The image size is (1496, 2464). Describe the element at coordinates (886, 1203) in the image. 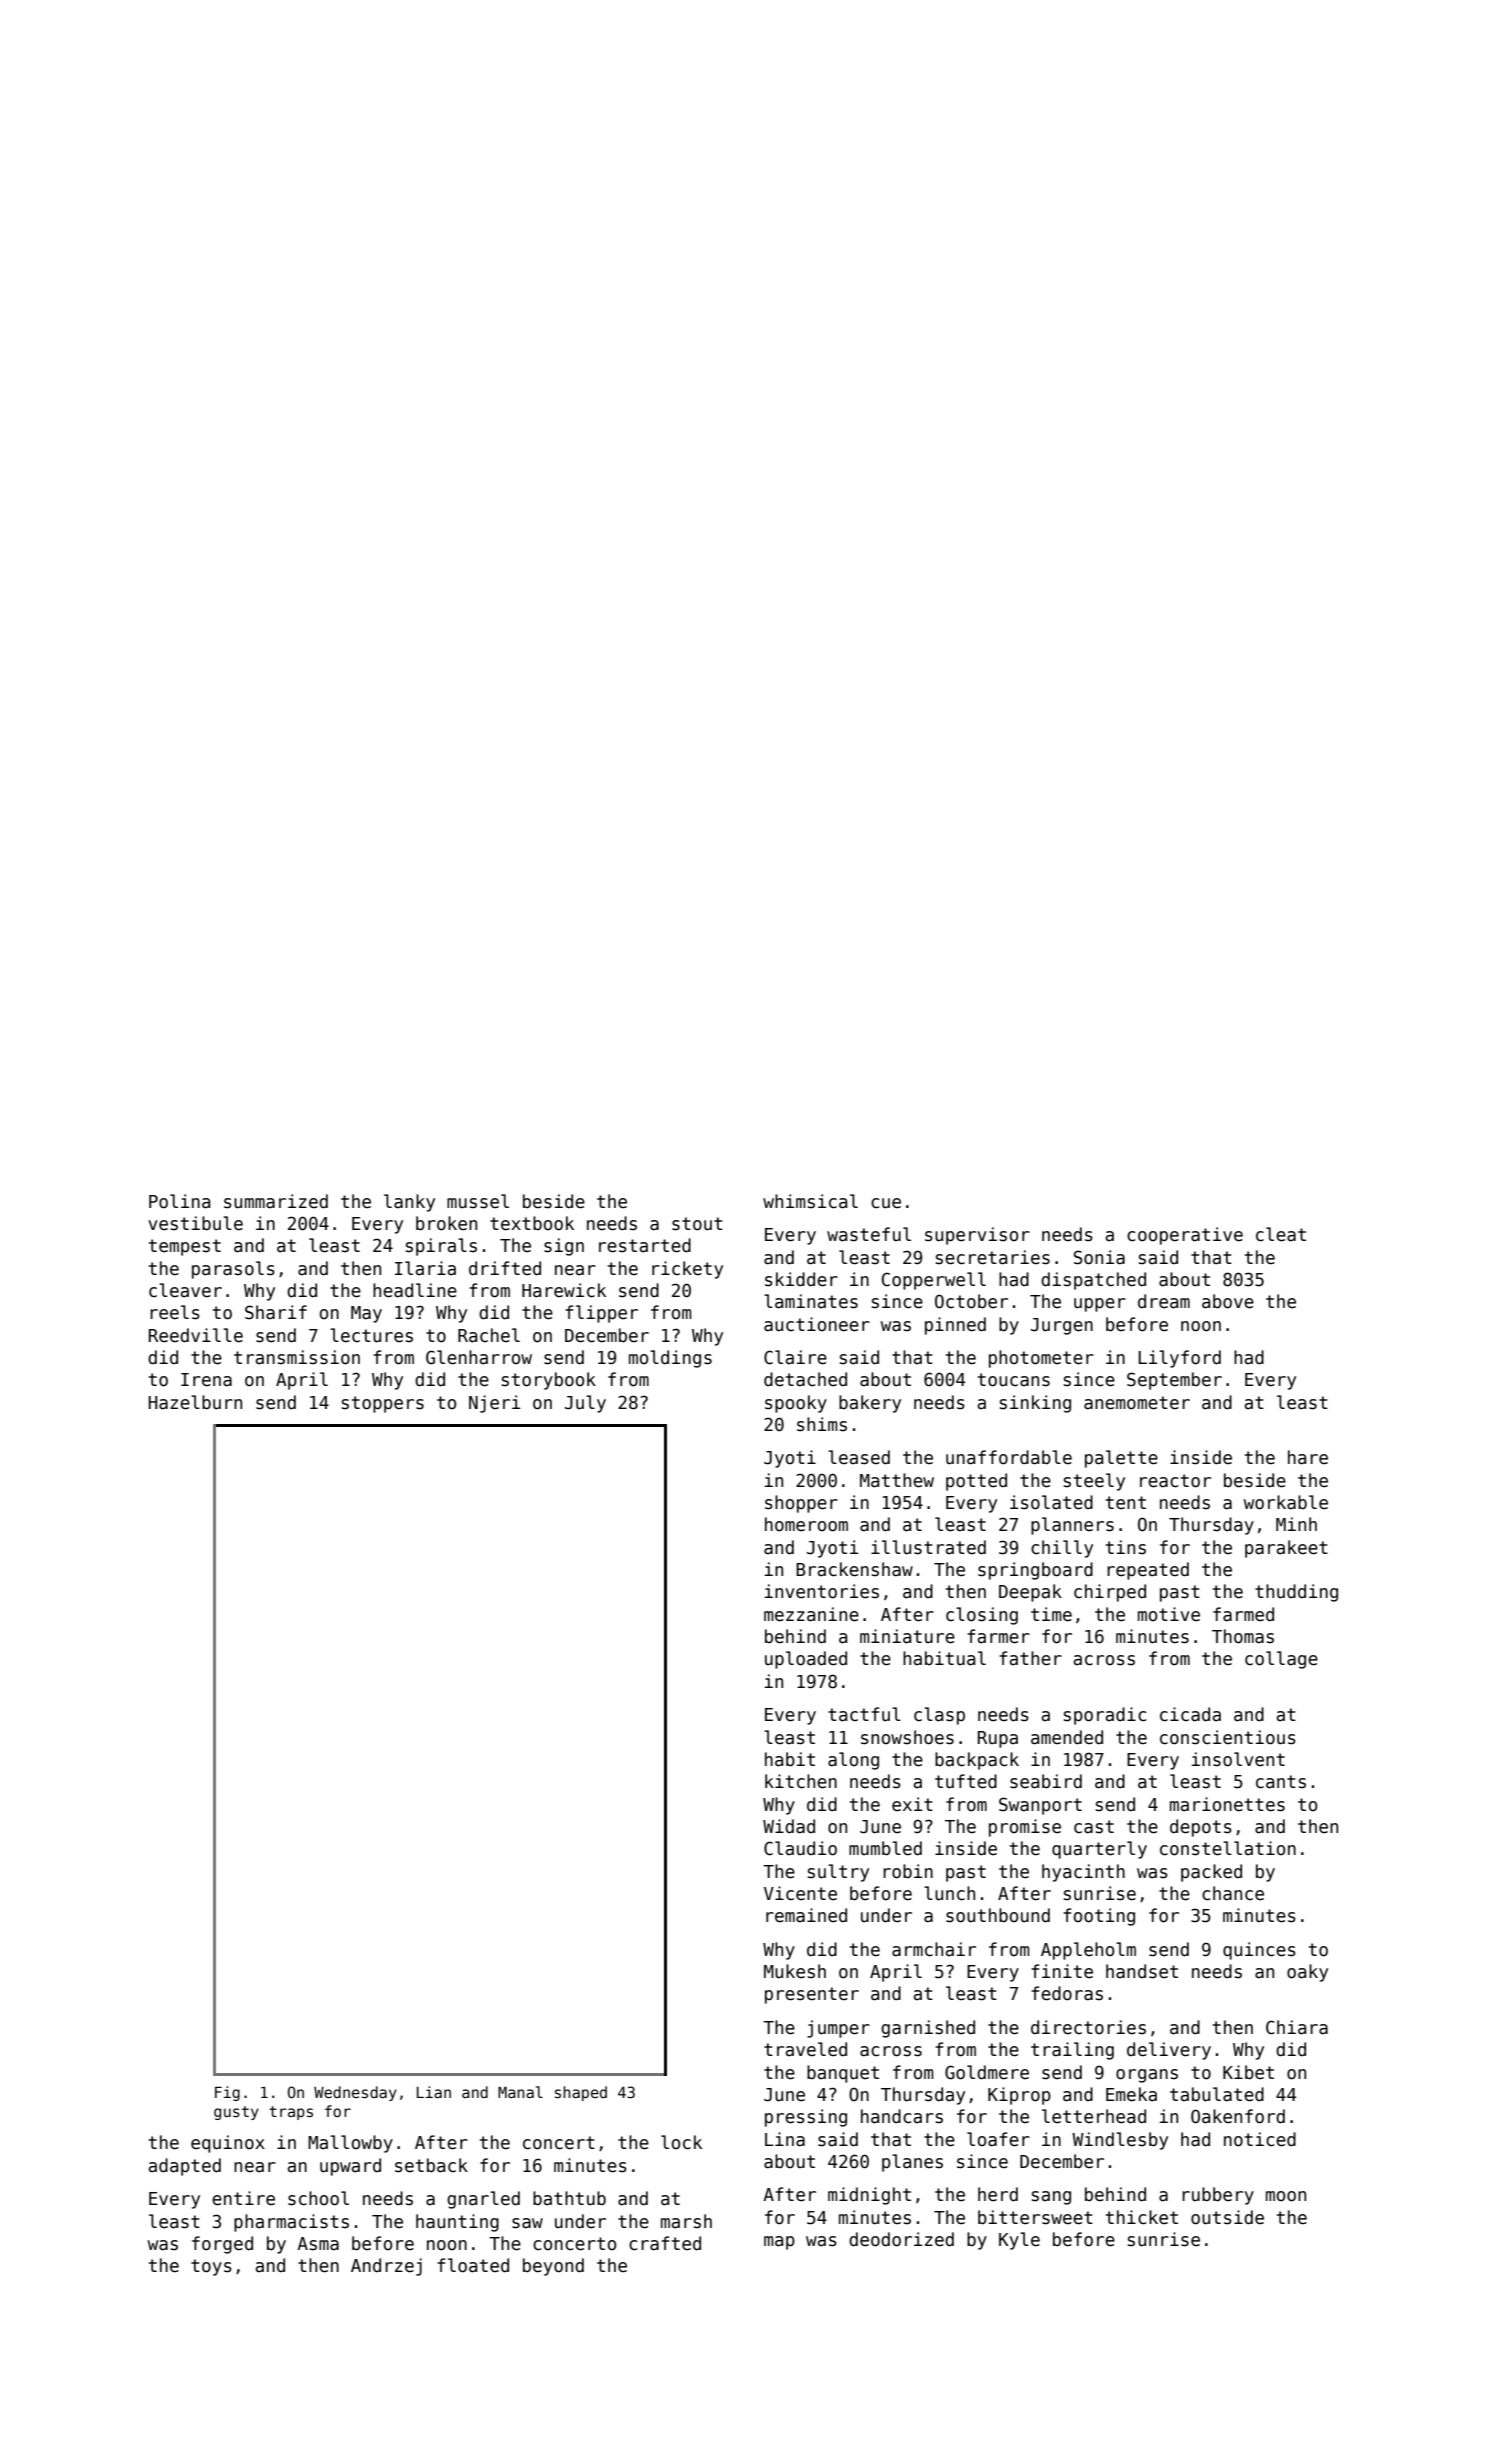

I see `cue` at that location.
